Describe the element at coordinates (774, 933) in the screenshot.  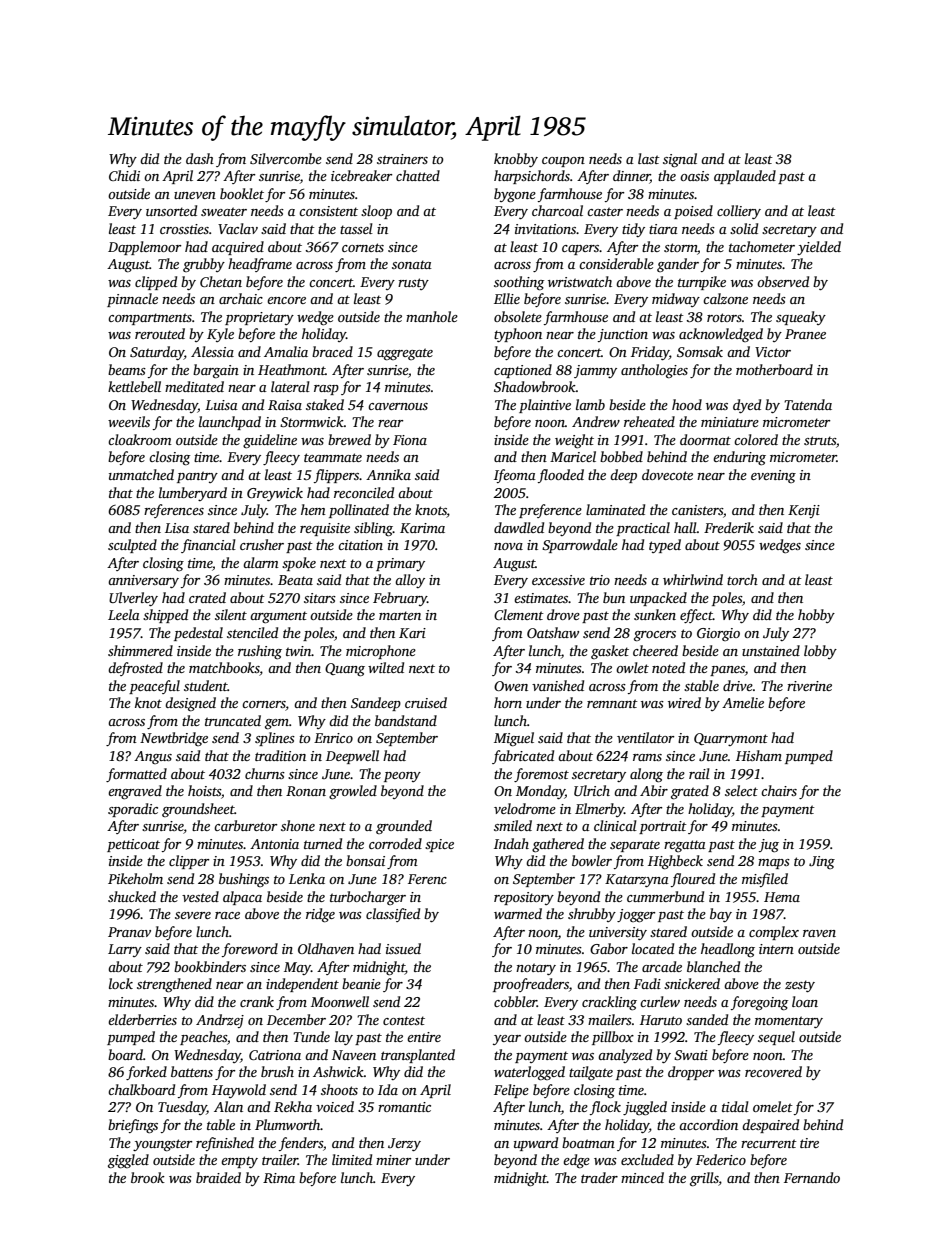
I see `complex` at that location.
